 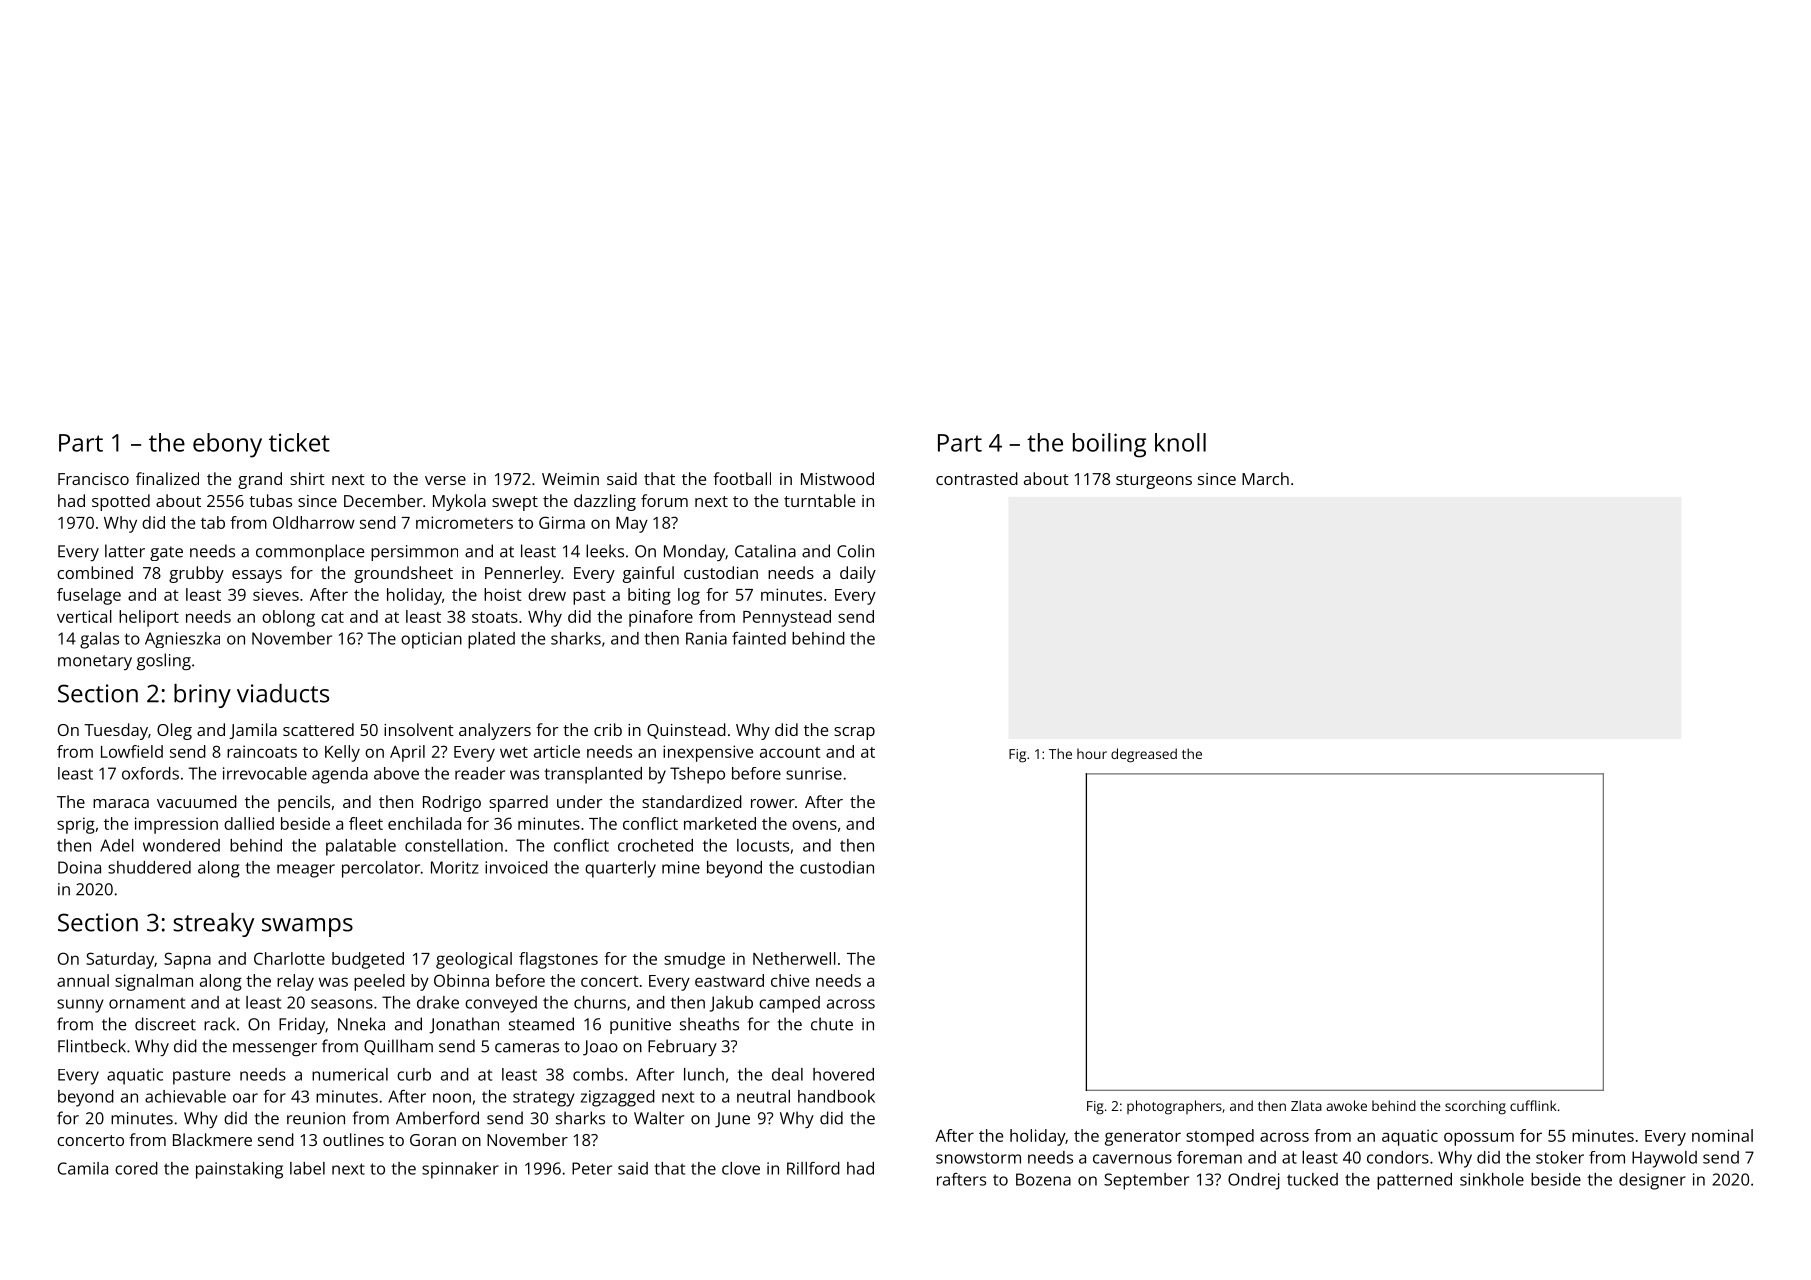 I want to click on cufflink, so click(x=1533, y=1105).
